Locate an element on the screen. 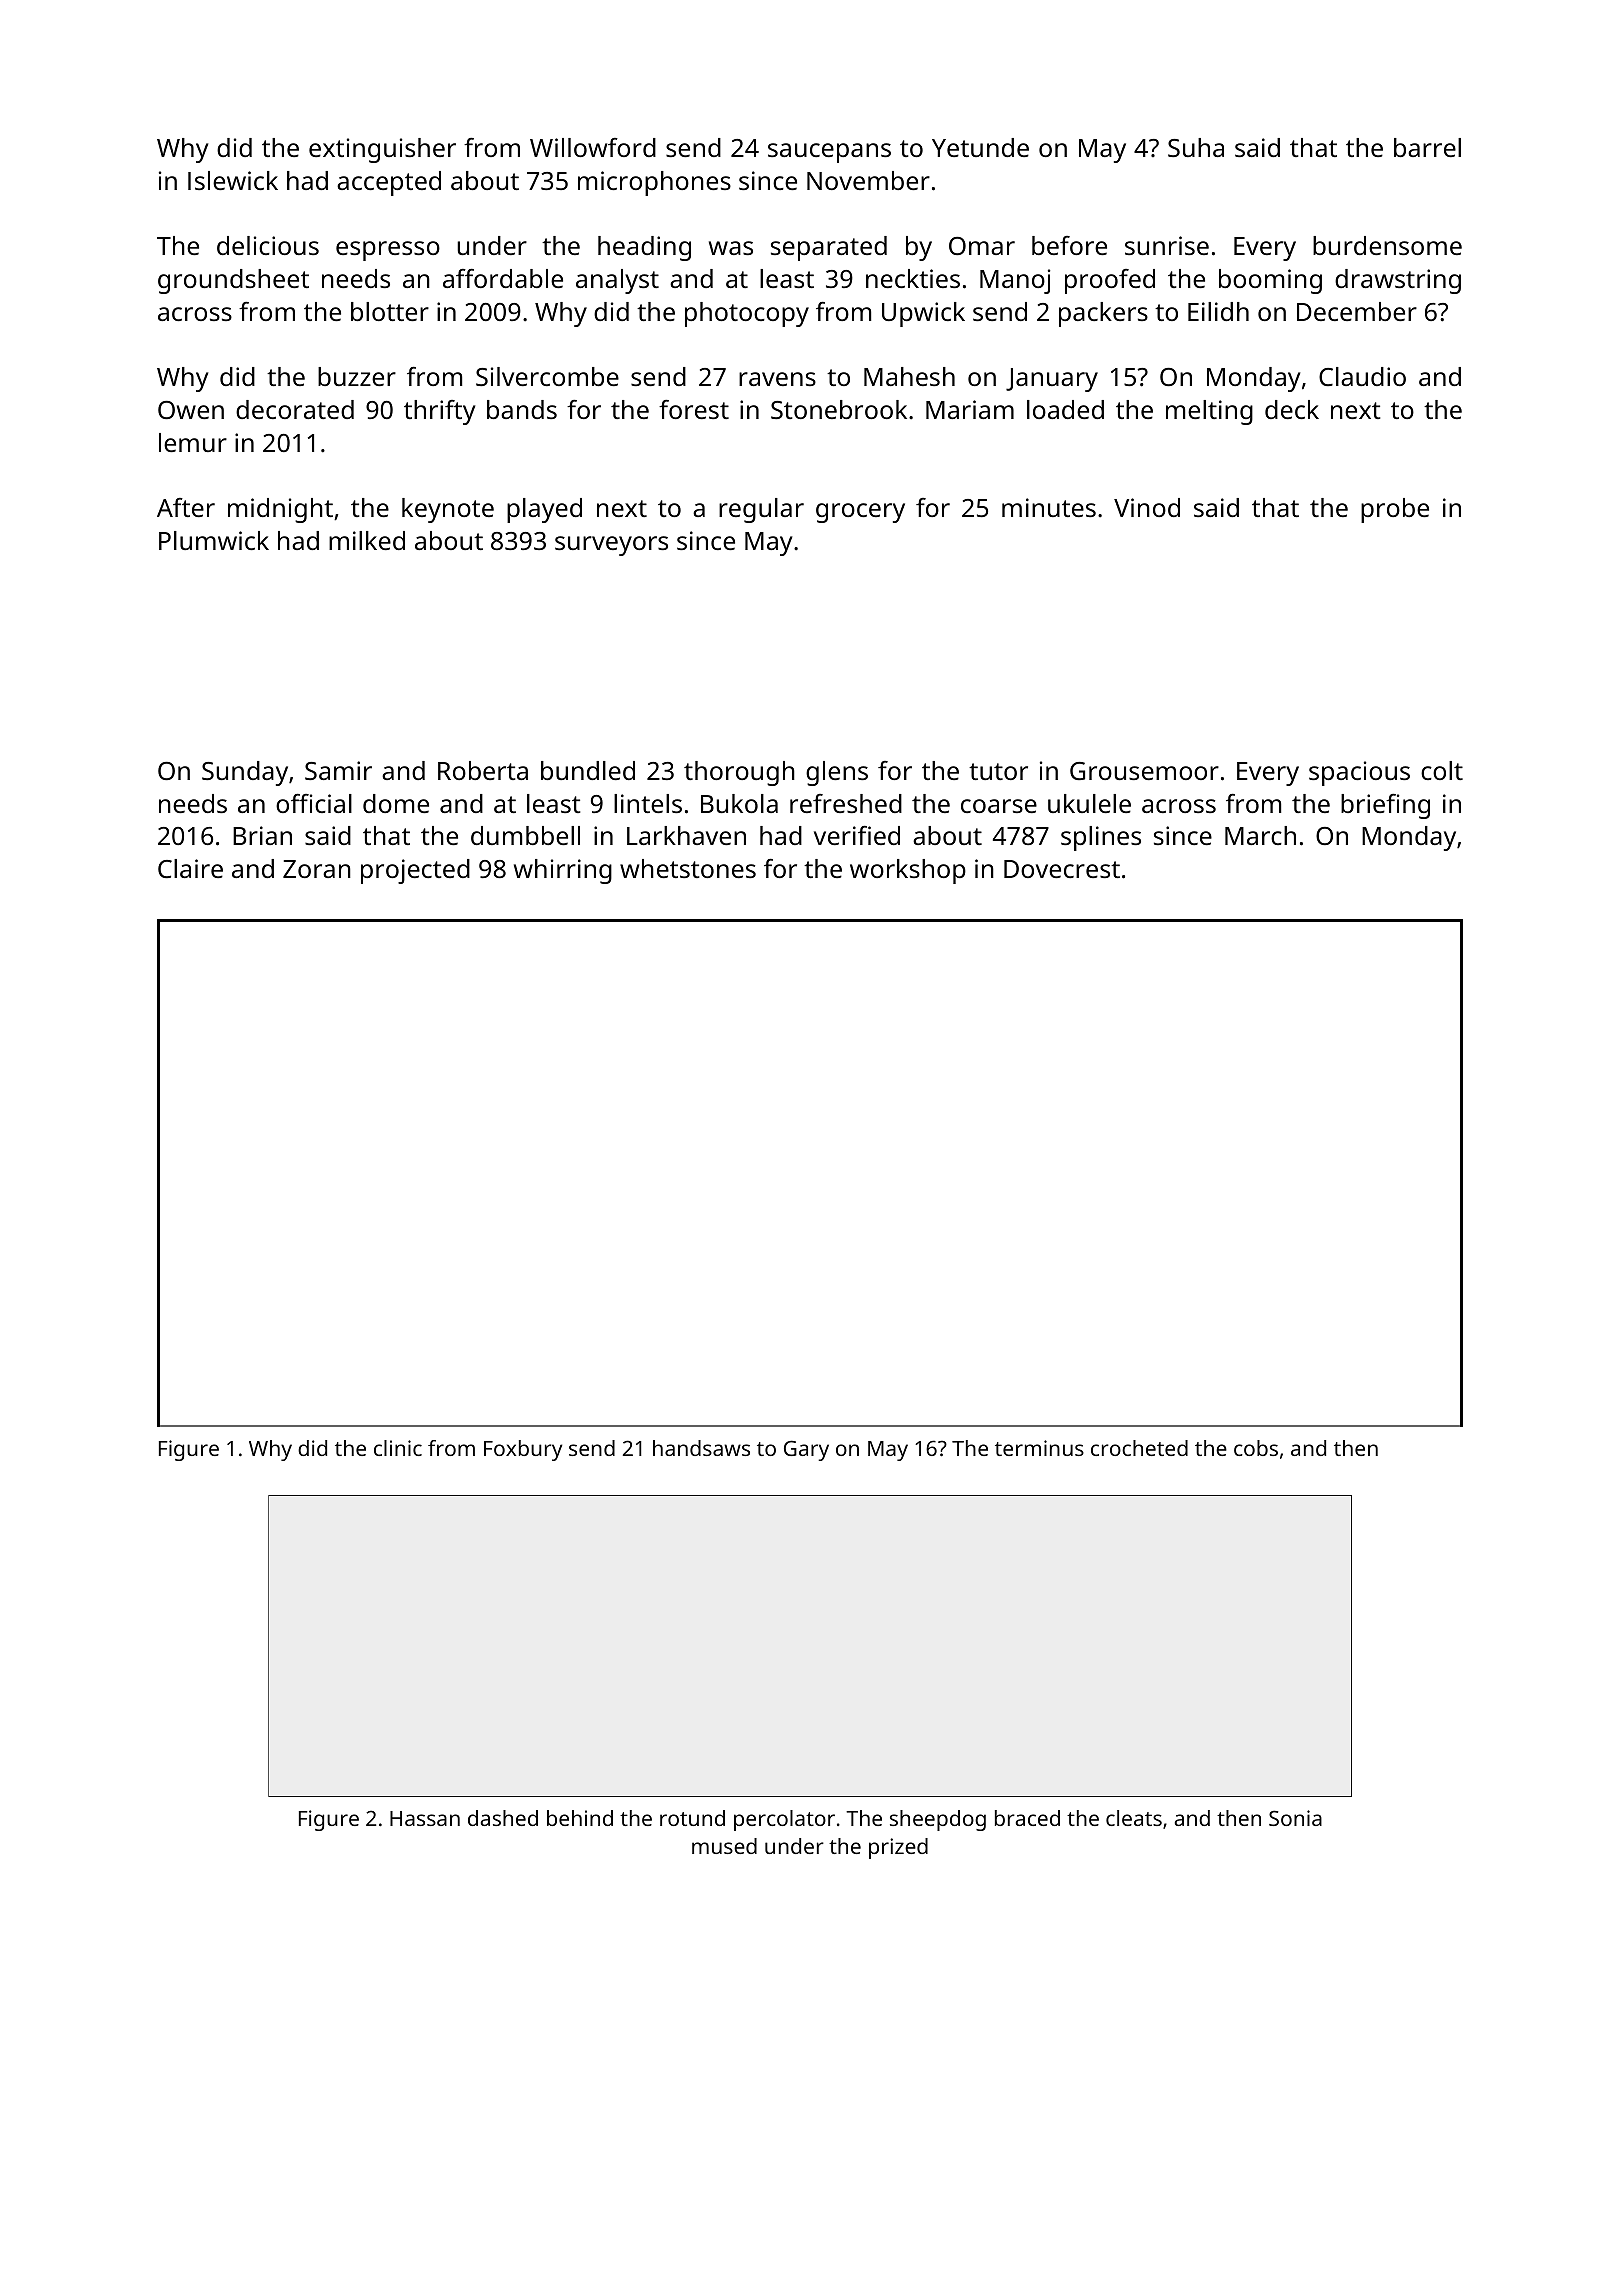 Image resolution: width=1620 pixels, height=2292 pixels. March is located at coordinates (1260, 835).
